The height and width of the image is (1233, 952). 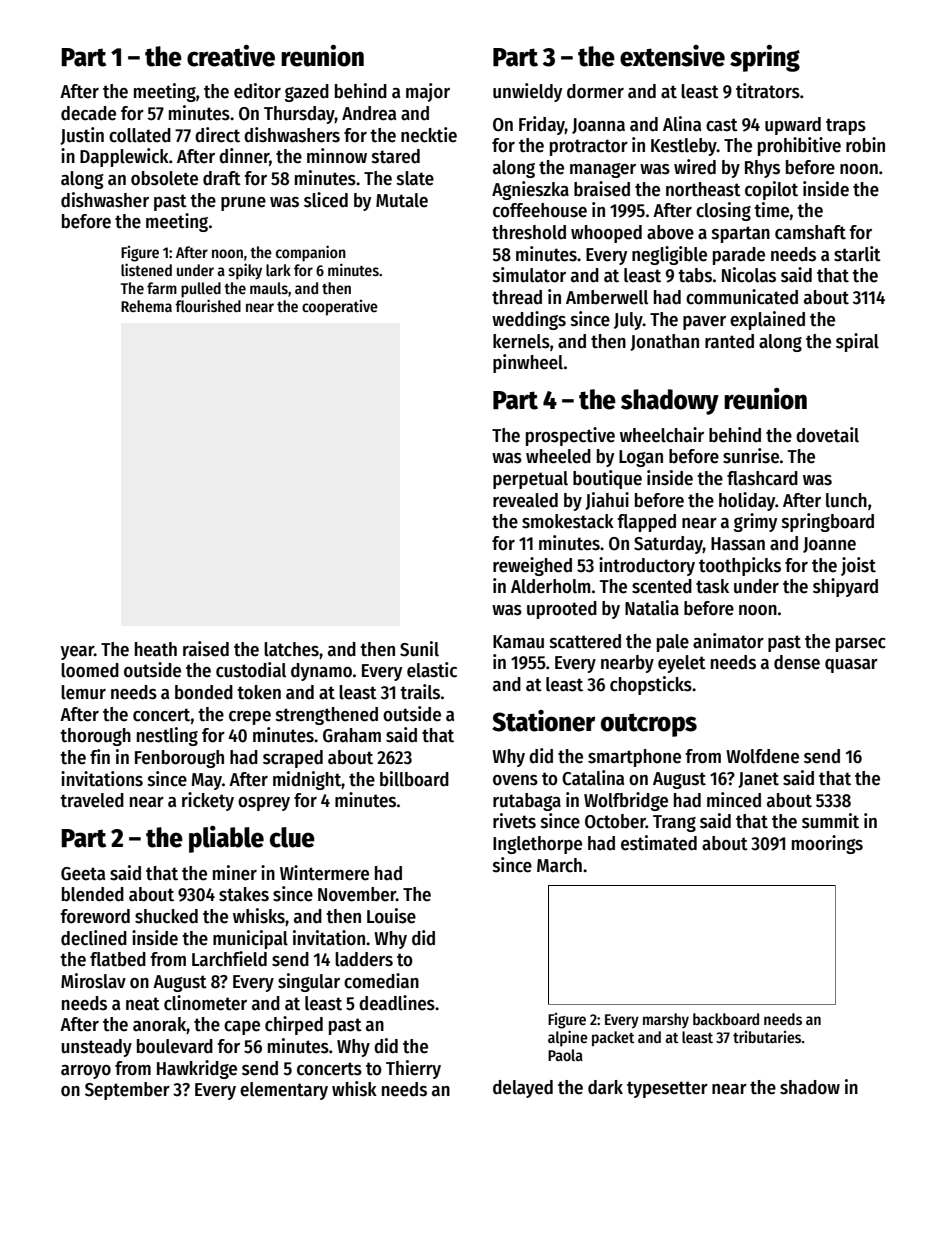 I want to click on dovetail, so click(x=827, y=435).
